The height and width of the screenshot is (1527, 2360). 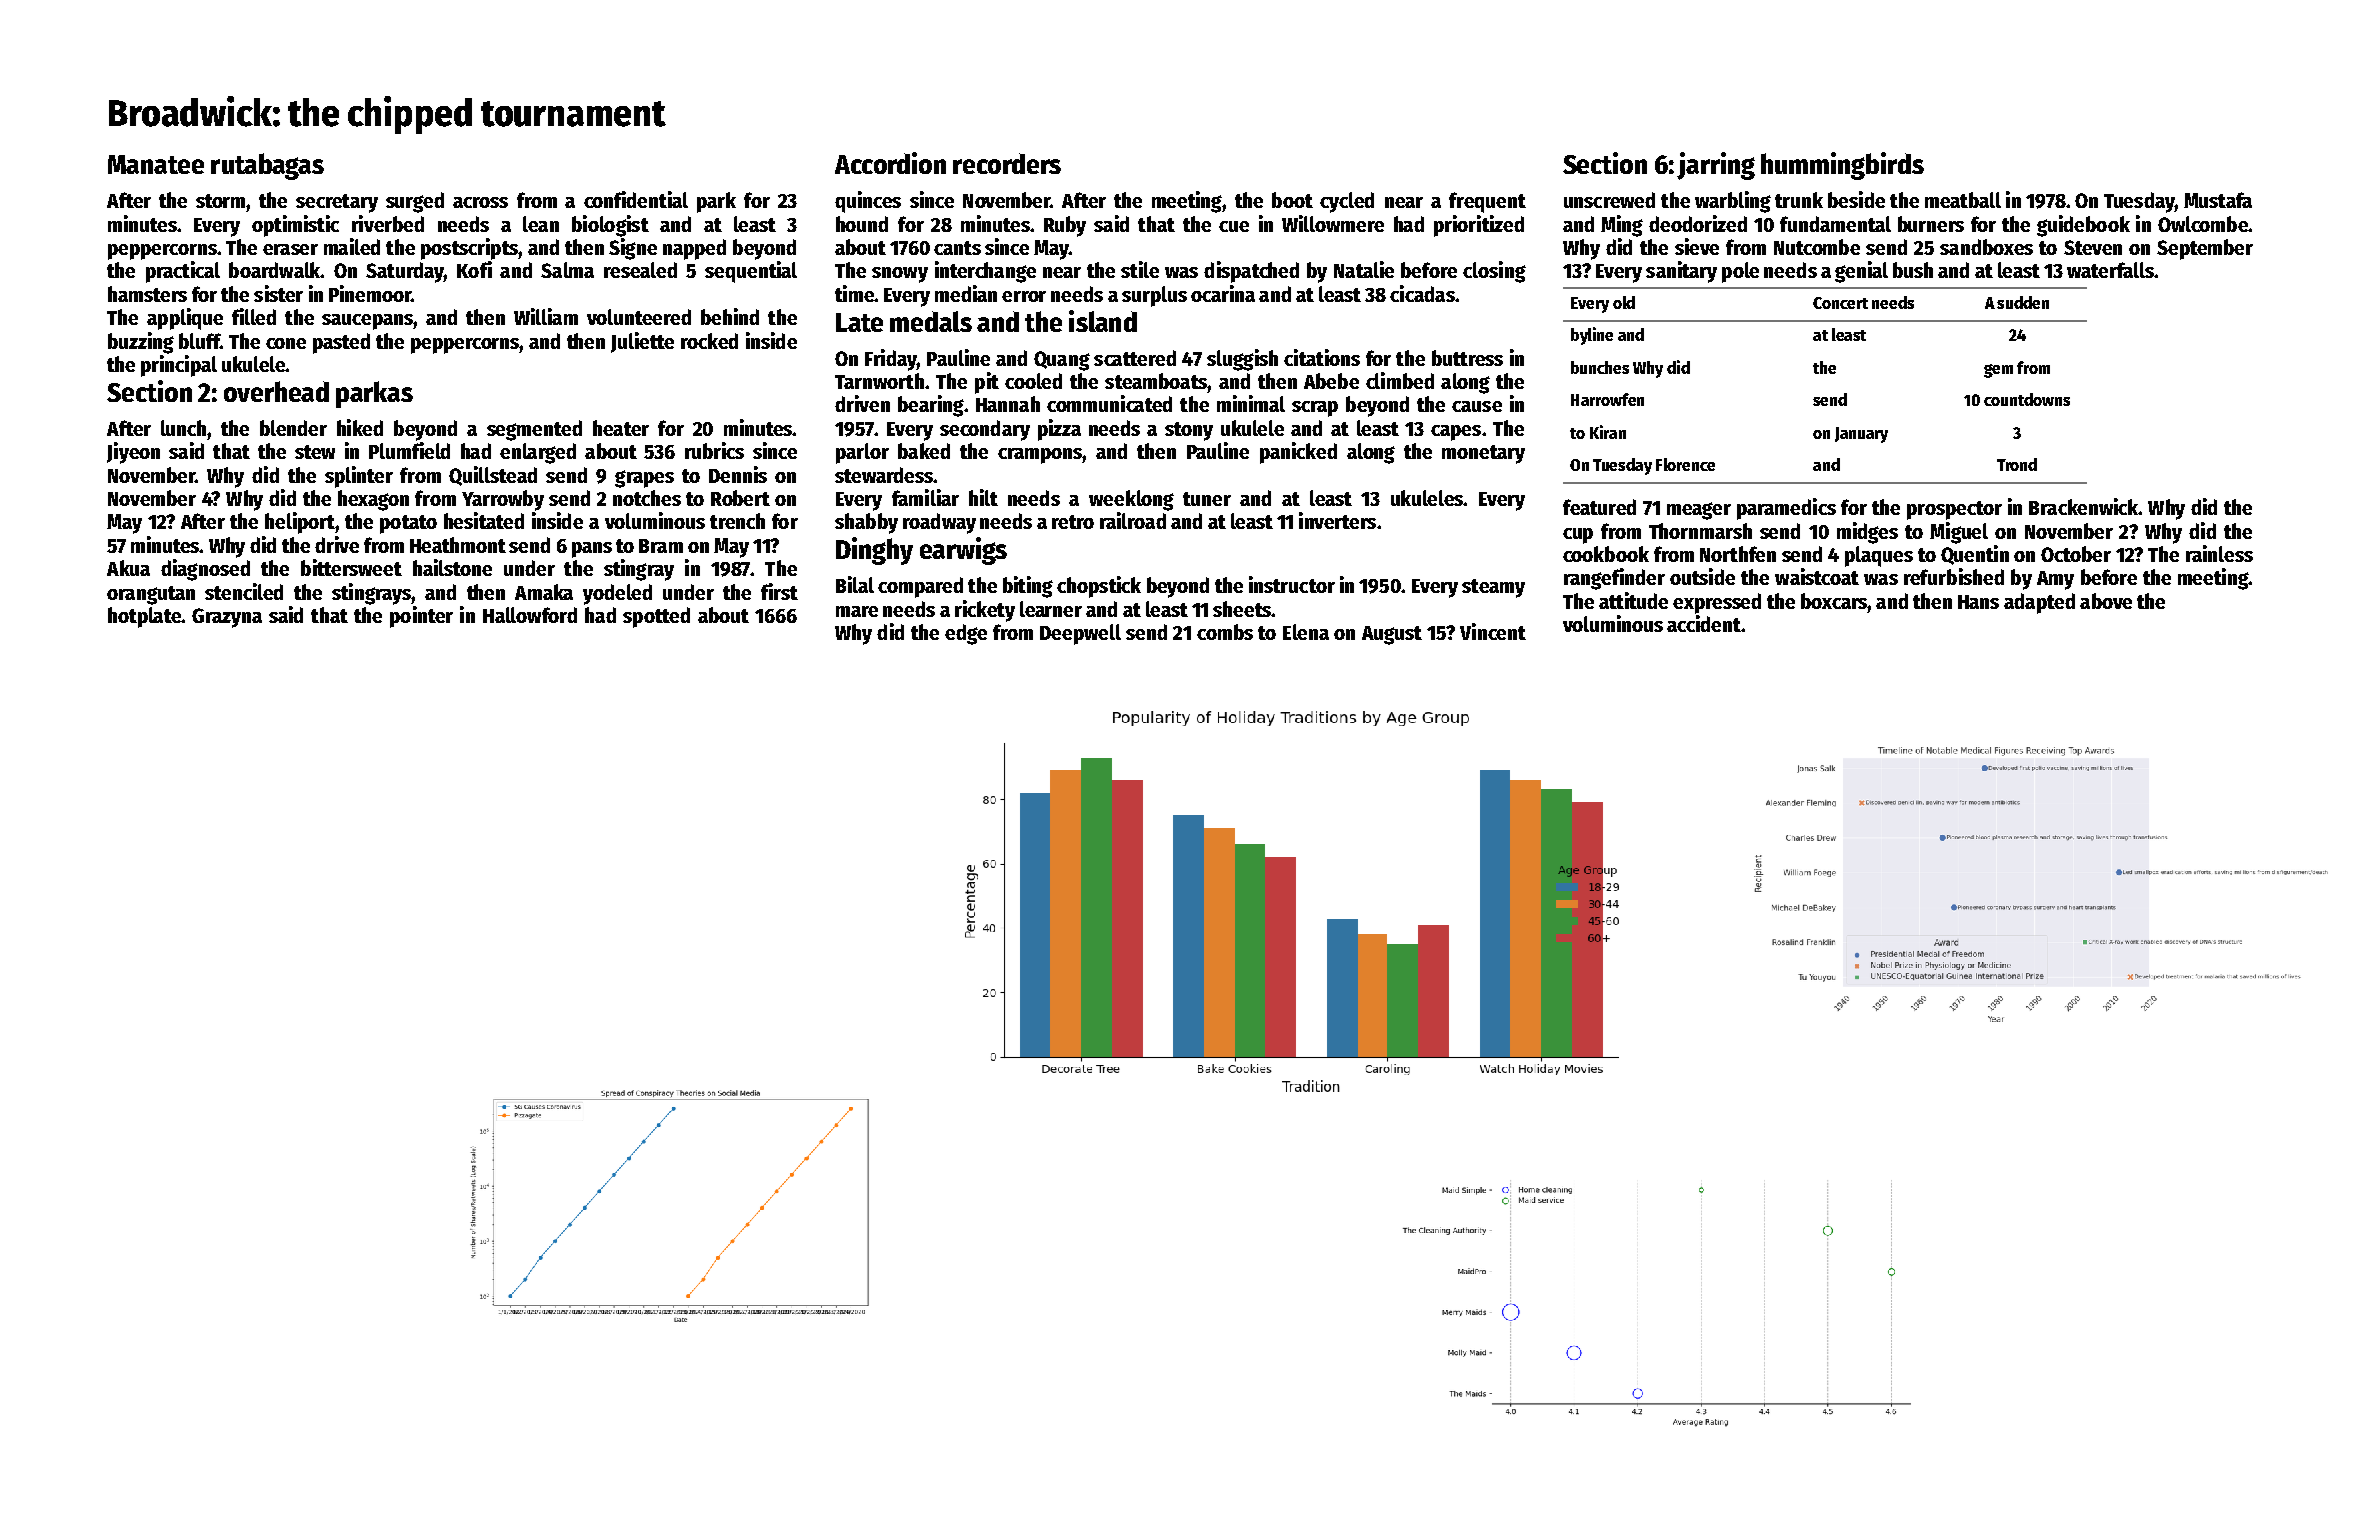 I want to click on Manatee, so click(x=156, y=164).
